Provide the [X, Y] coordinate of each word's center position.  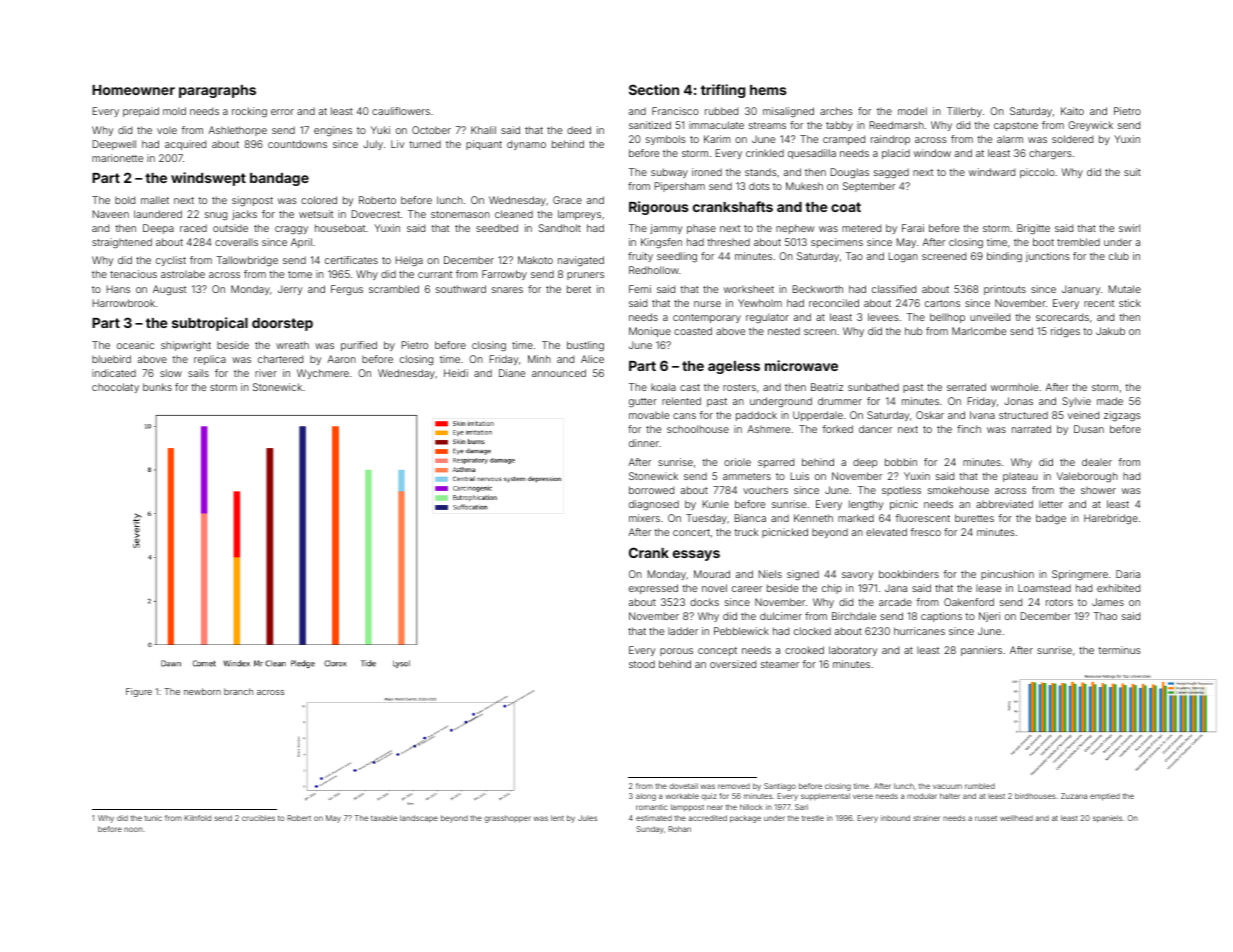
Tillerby [964, 112]
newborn [202, 691]
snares [507, 290]
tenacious [133, 274]
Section [654, 89]
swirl [1129, 228]
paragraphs [217, 91]
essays [696, 555]
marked [856, 518]
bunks [157, 387]
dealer [1097, 462]
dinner [644, 443]
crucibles [258, 818]
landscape [419, 819]
